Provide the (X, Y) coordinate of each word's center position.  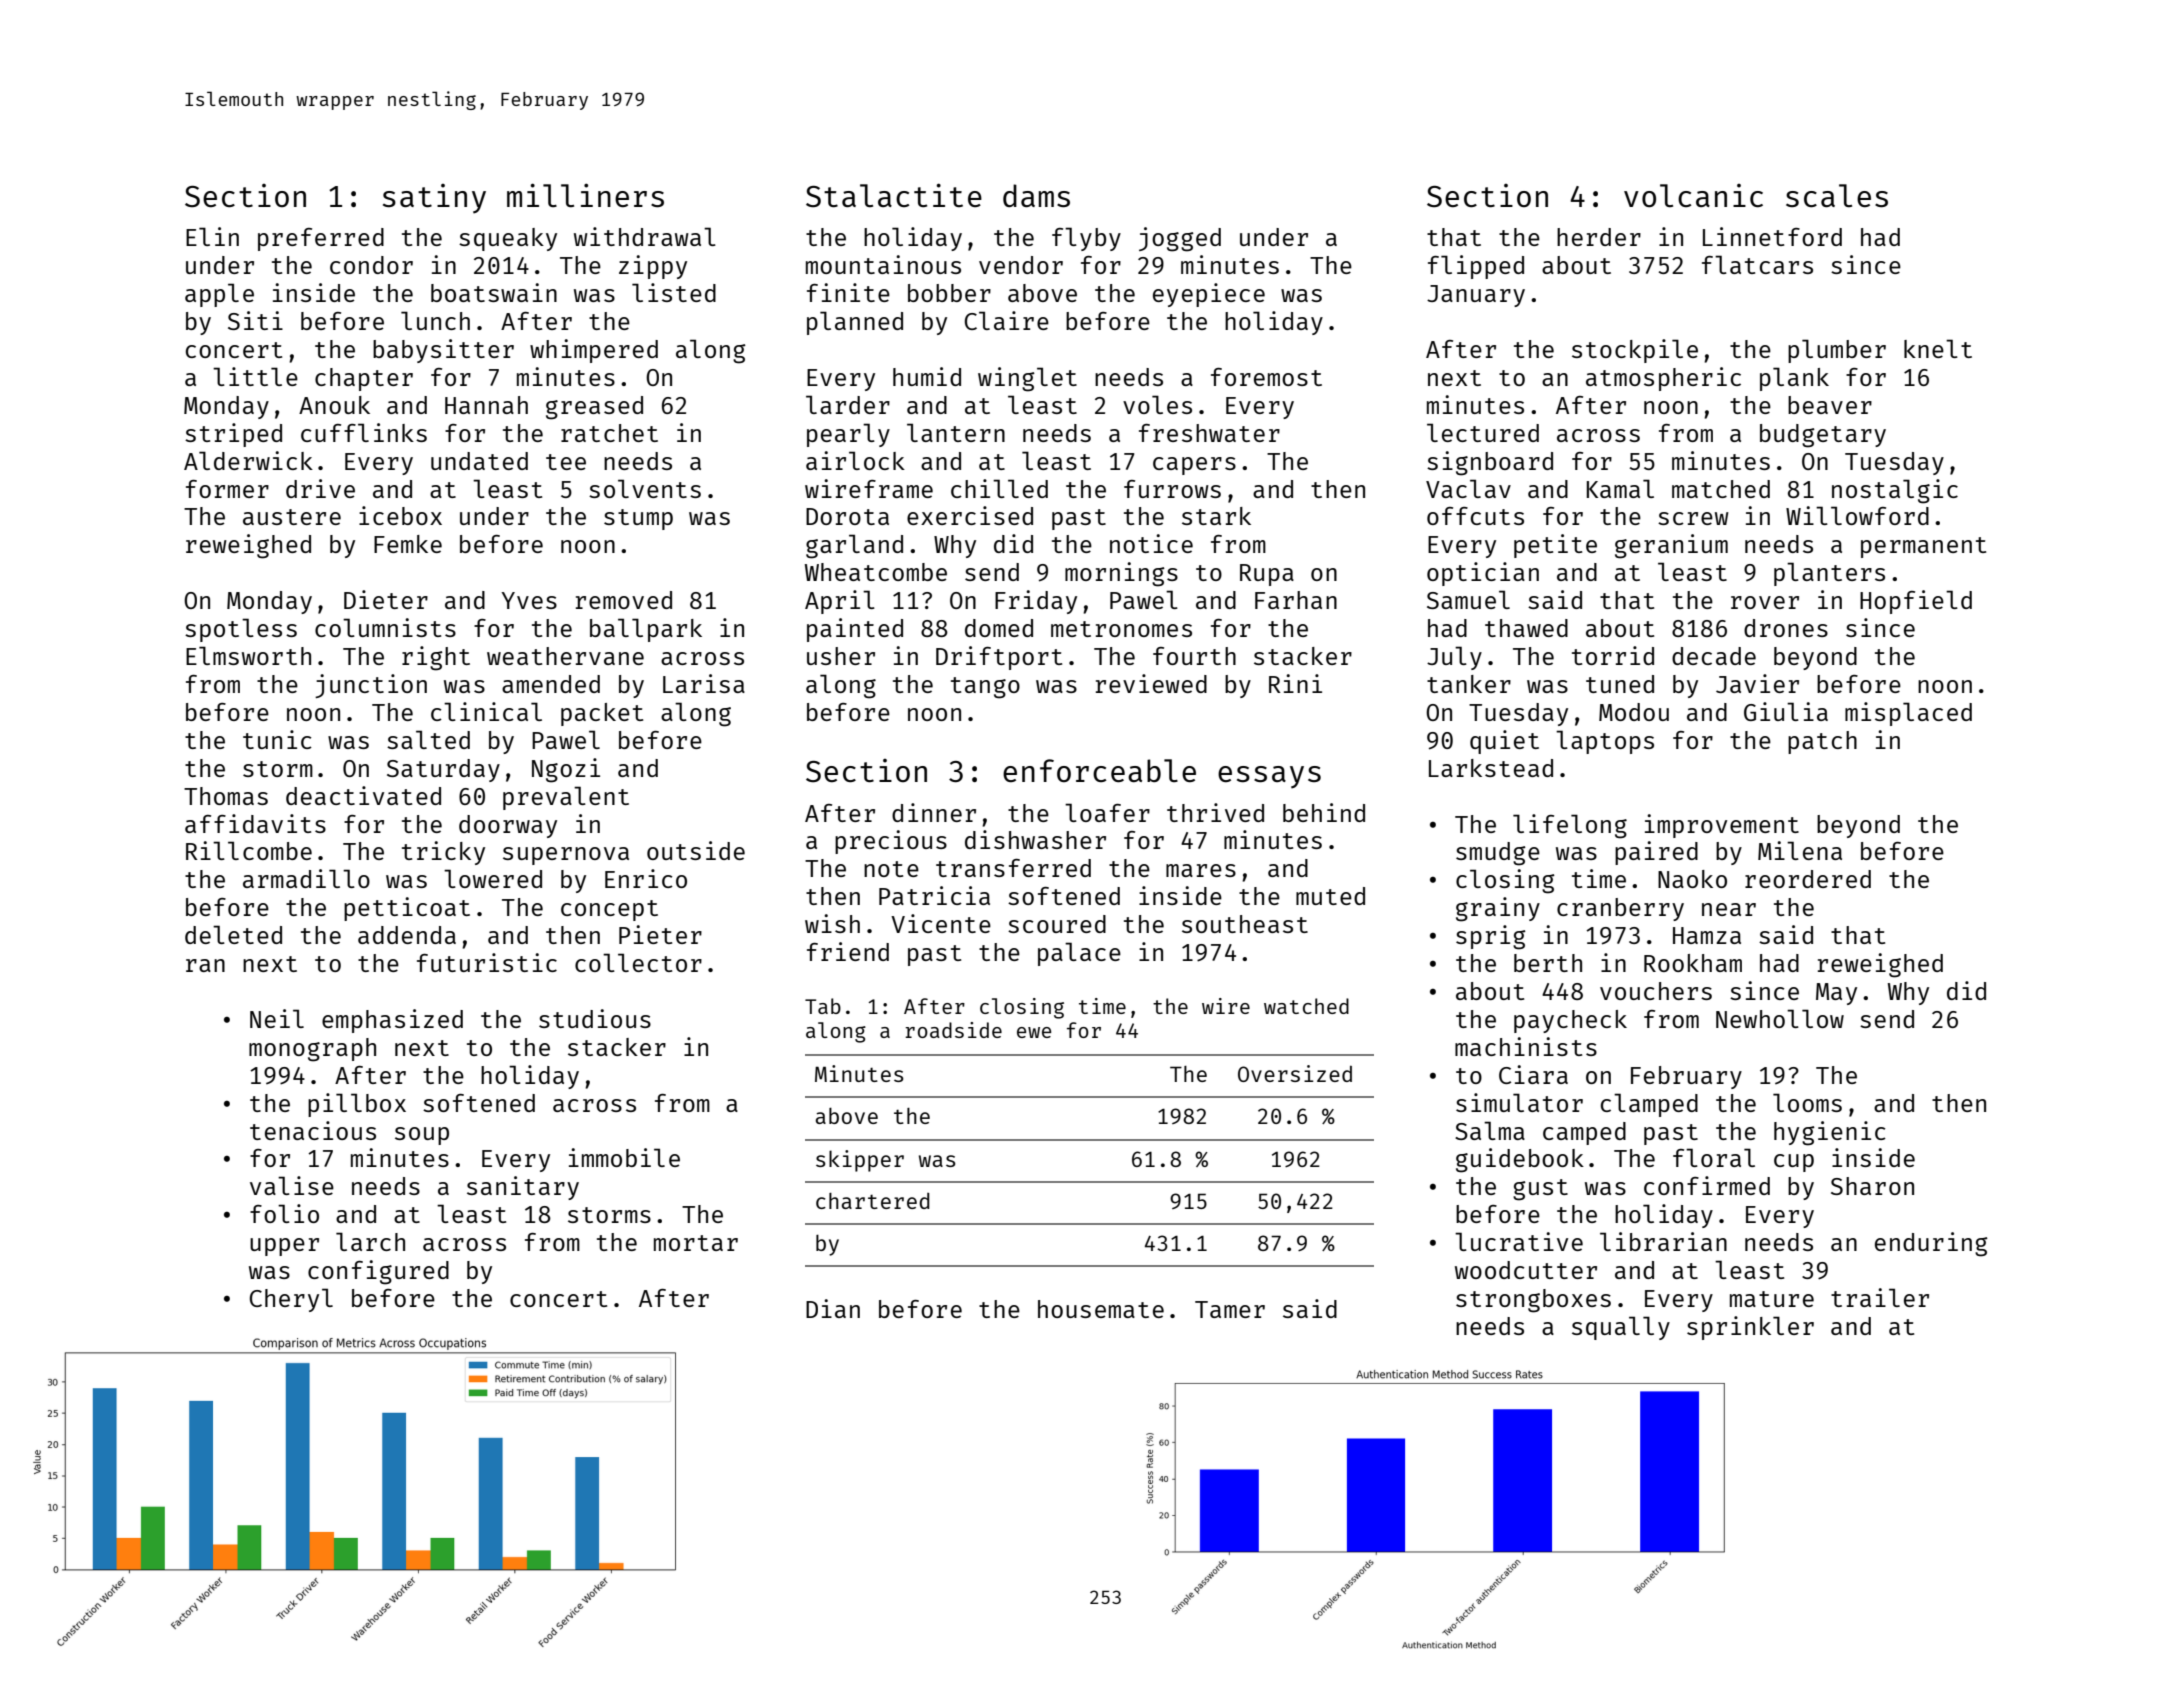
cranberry (1620, 909)
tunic (277, 739)
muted (1330, 896)
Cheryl (291, 1300)
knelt (1938, 348)
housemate (1101, 1309)
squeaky (508, 239)
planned (855, 323)
